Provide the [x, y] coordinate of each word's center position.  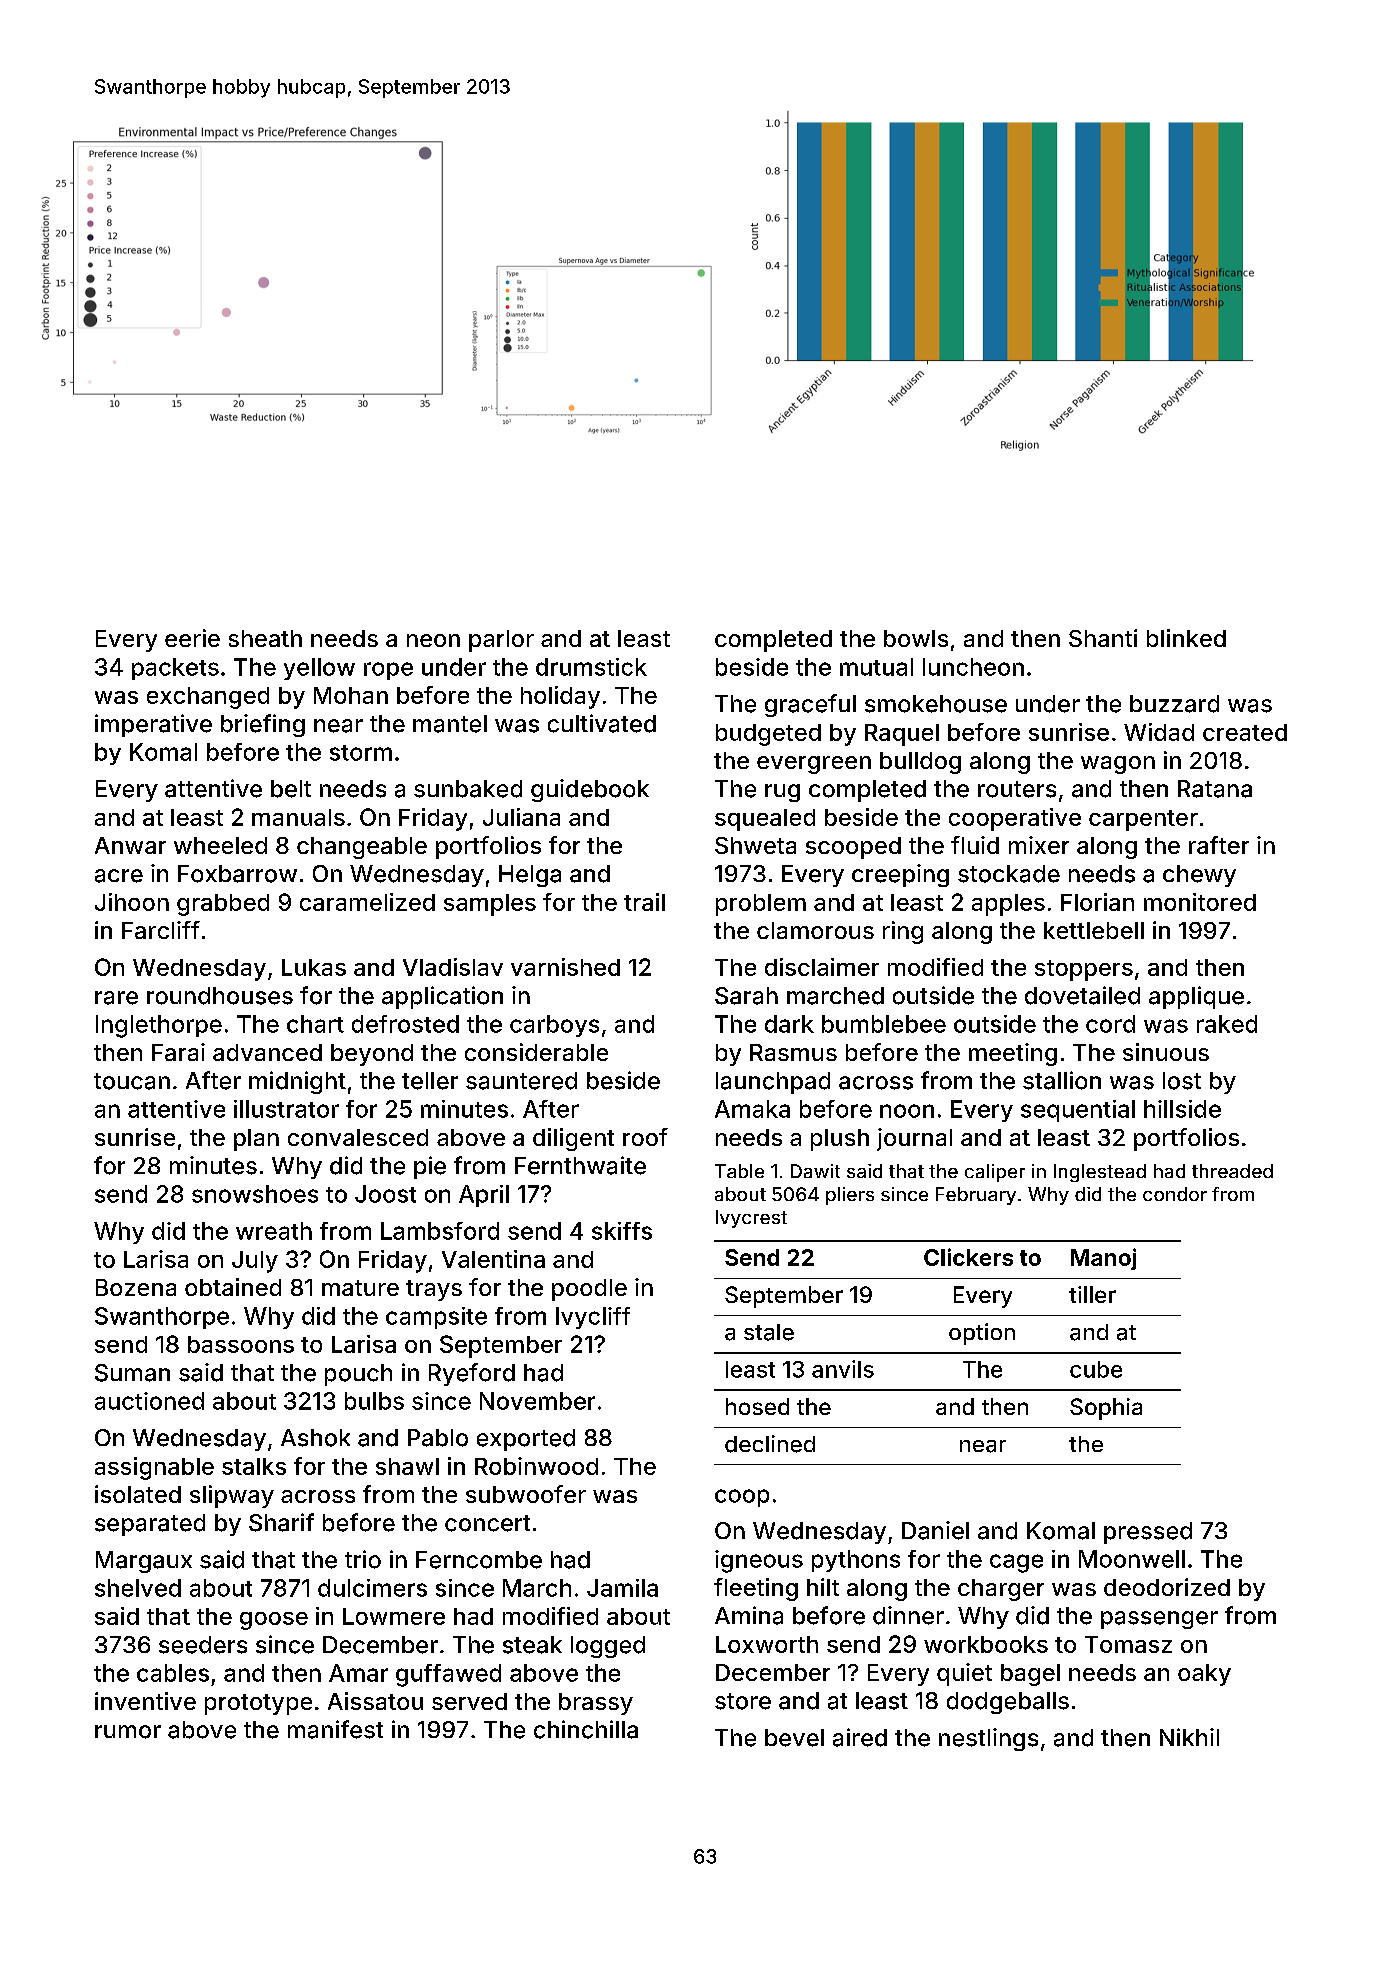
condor [1175, 1194]
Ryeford [472, 1374]
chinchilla [586, 1729]
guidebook [590, 790]
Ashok [315, 1438]
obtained [233, 1287]
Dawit [815, 1171]
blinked [1186, 638]
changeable [362, 848]
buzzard [1174, 704]
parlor [501, 641]
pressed [1148, 1533]
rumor [128, 1732]
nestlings [988, 1739]
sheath [265, 638]
